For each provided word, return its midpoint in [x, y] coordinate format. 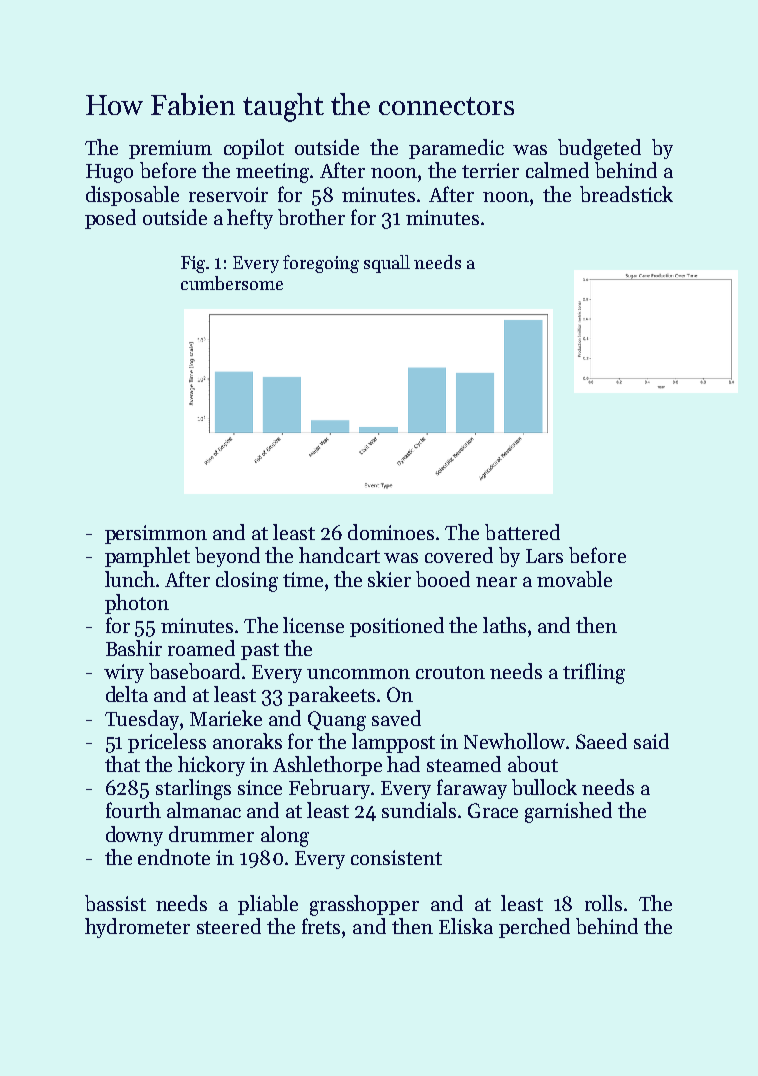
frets [321, 926]
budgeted [599, 149]
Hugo [109, 173]
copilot [254, 149]
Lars [544, 556]
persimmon [156, 534]
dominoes [391, 532]
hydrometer [137, 928]
